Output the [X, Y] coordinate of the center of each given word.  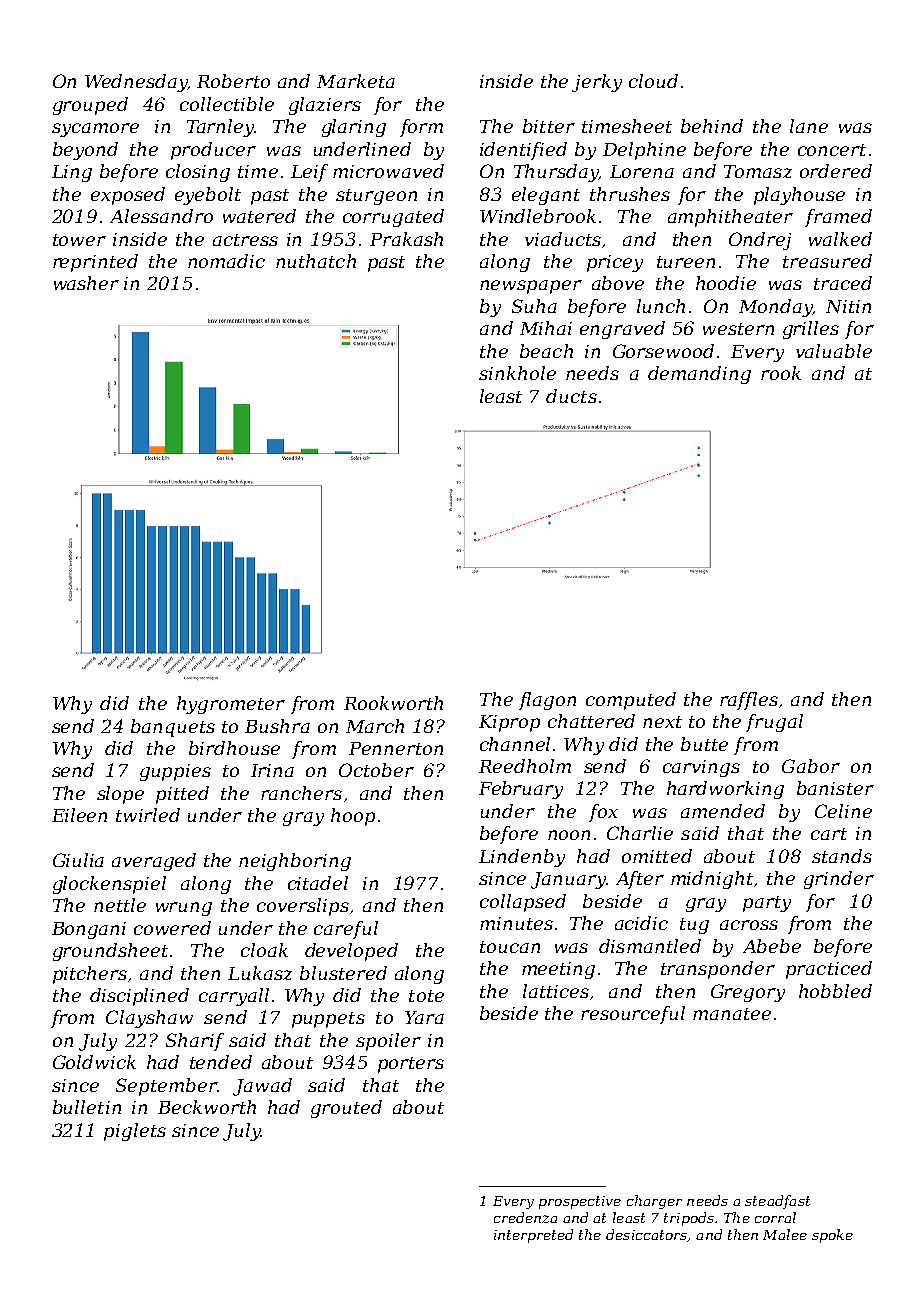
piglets [135, 1132]
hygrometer [231, 705]
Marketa [356, 81]
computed [631, 701]
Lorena [642, 171]
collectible [227, 104]
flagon [547, 701]
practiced [829, 970]
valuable [834, 351]
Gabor [811, 766]
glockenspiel [109, 885]
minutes [516, 923]
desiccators [646, 1234]
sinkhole [517, 373]
